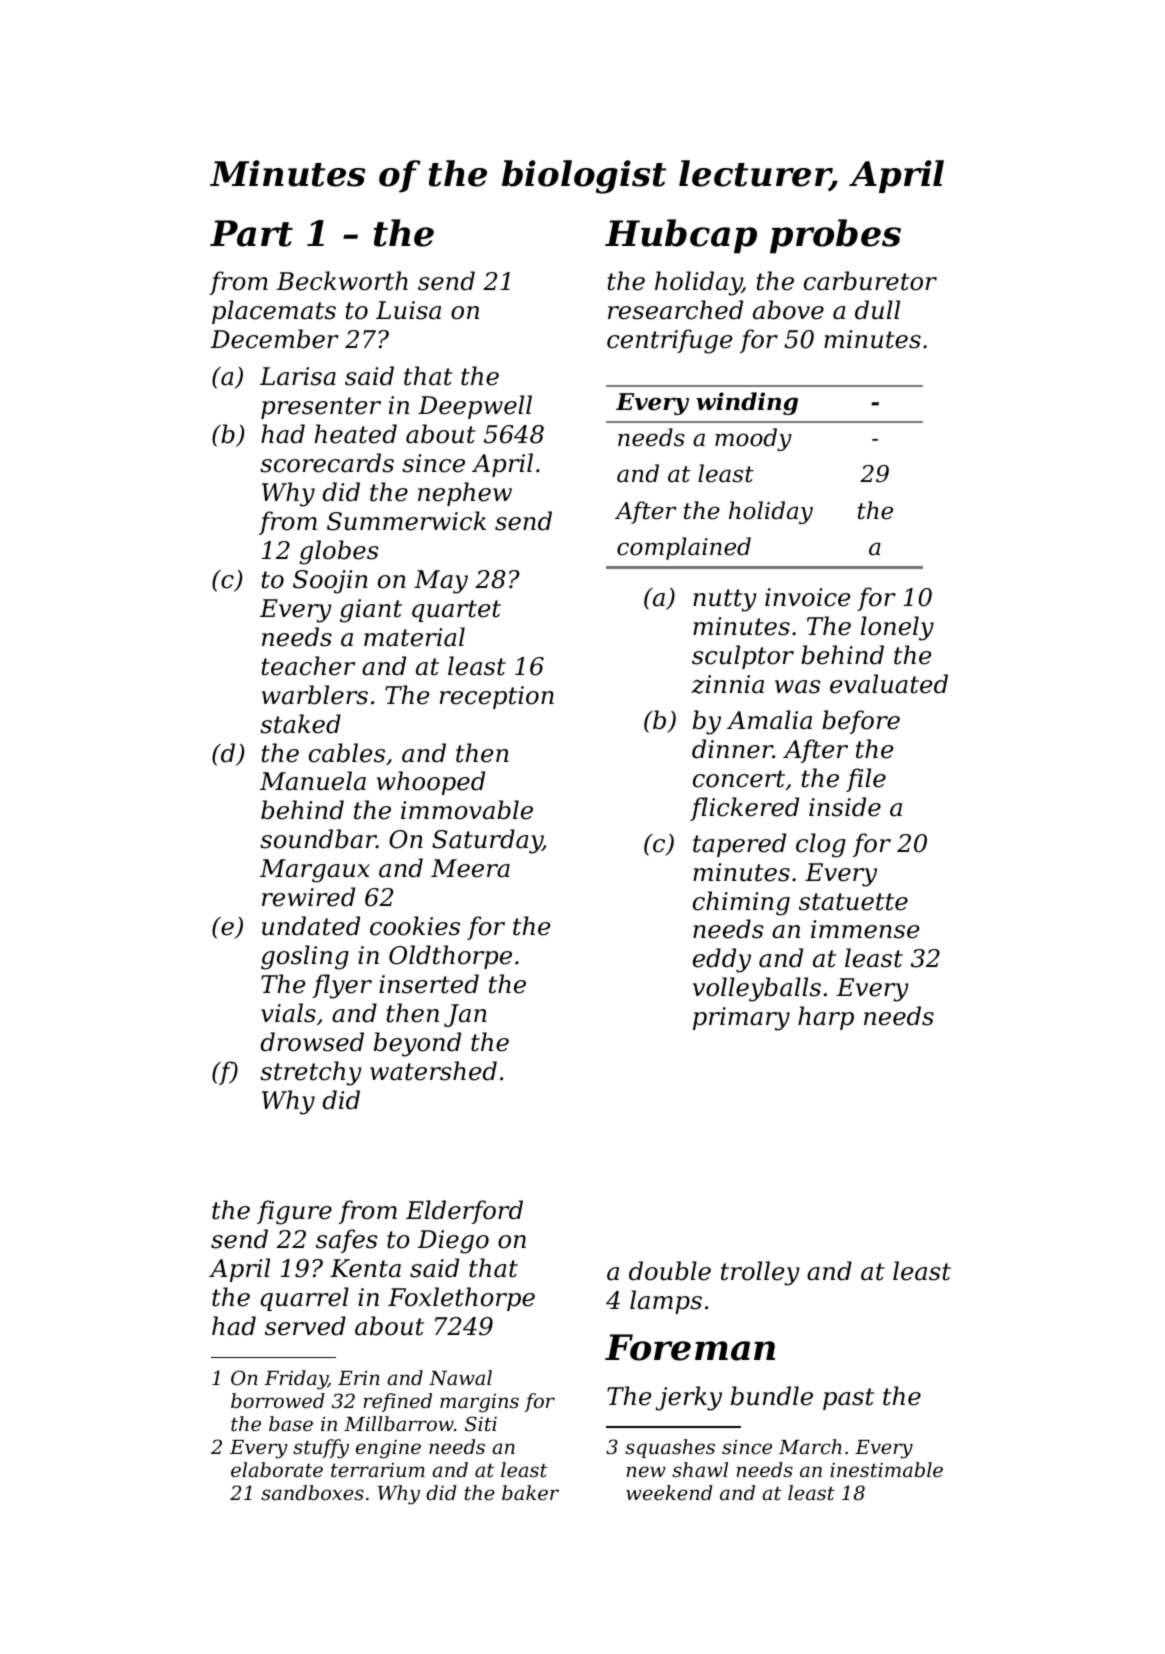 The width and height of the document is (1165, 1654). I want to click on Part, so click(251, 233).
